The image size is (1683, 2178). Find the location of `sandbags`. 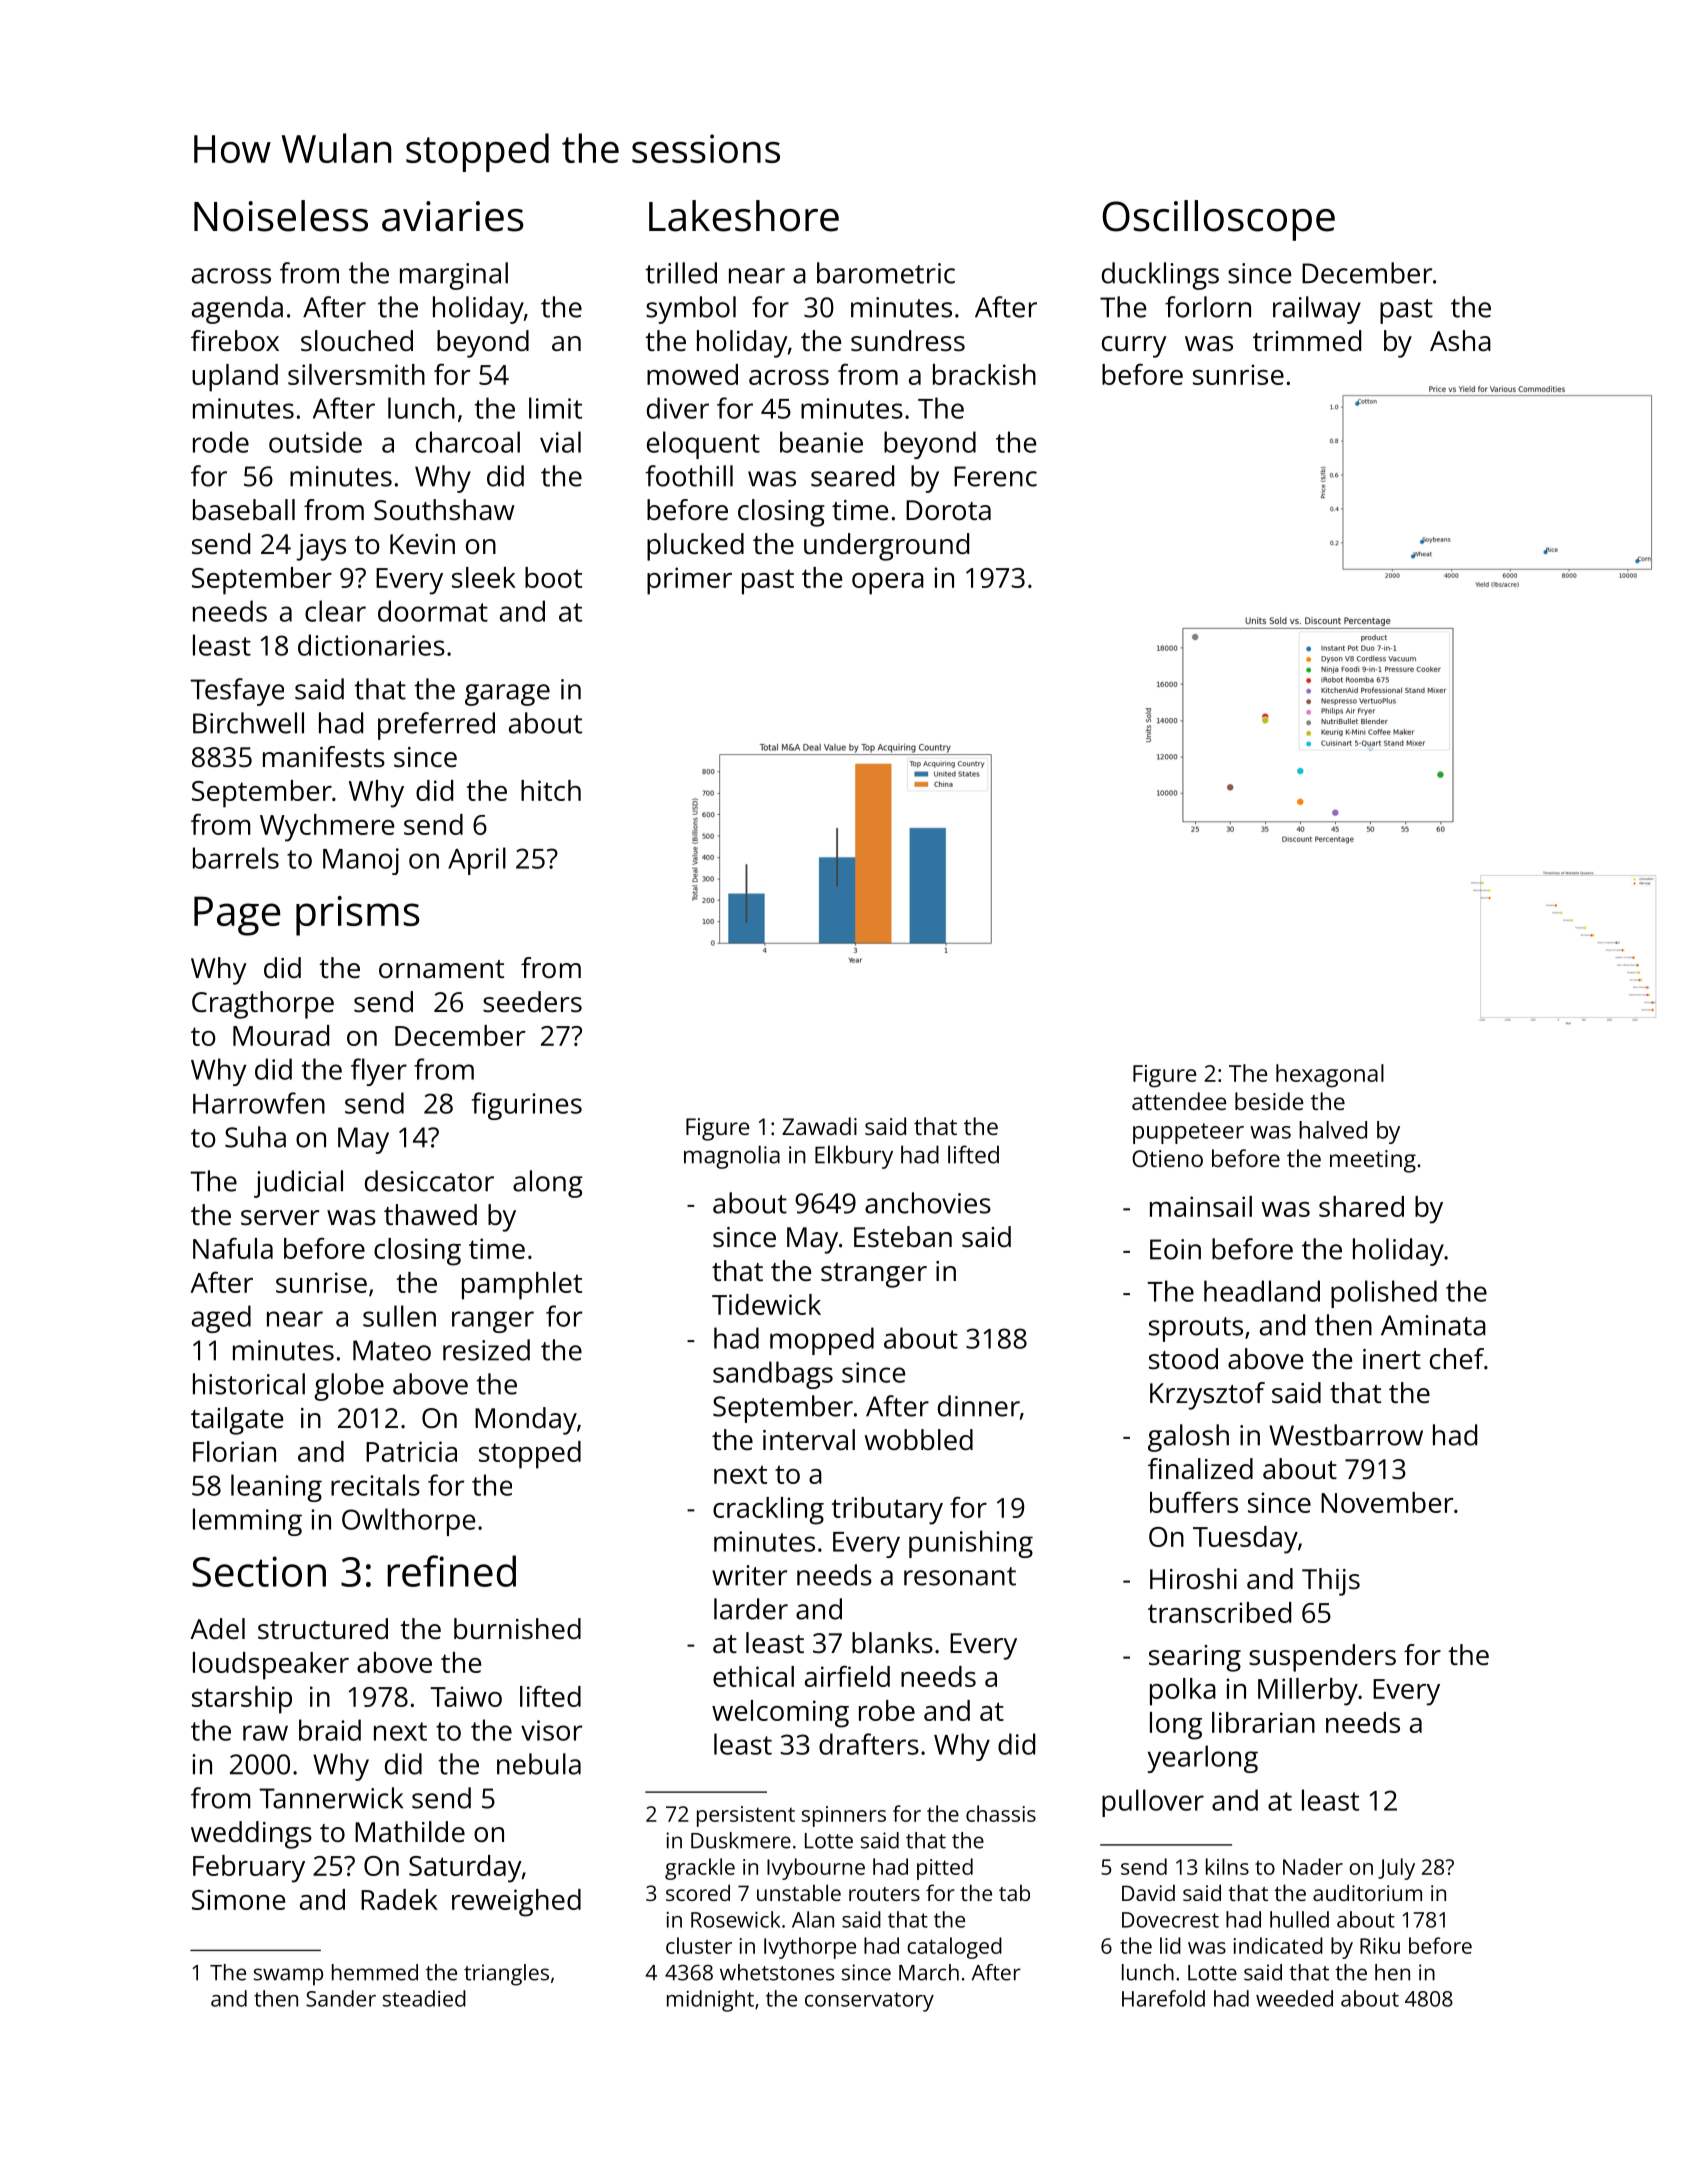

sandbags is located at coordinates (773, 1375).
